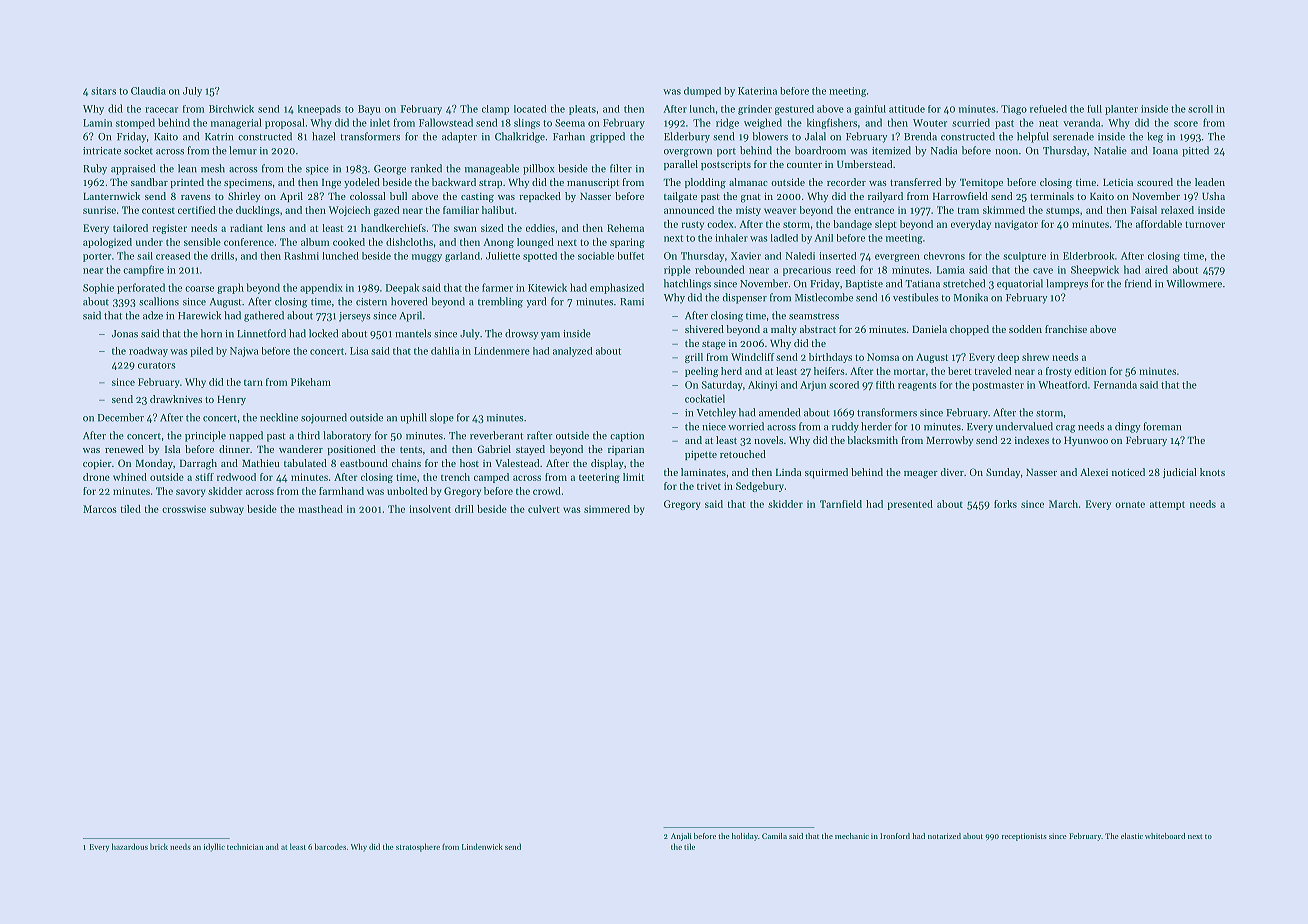  What do you see at coordinates (1005, 504) in the page?
I see `forks` at bounding box center [1005, 504].
